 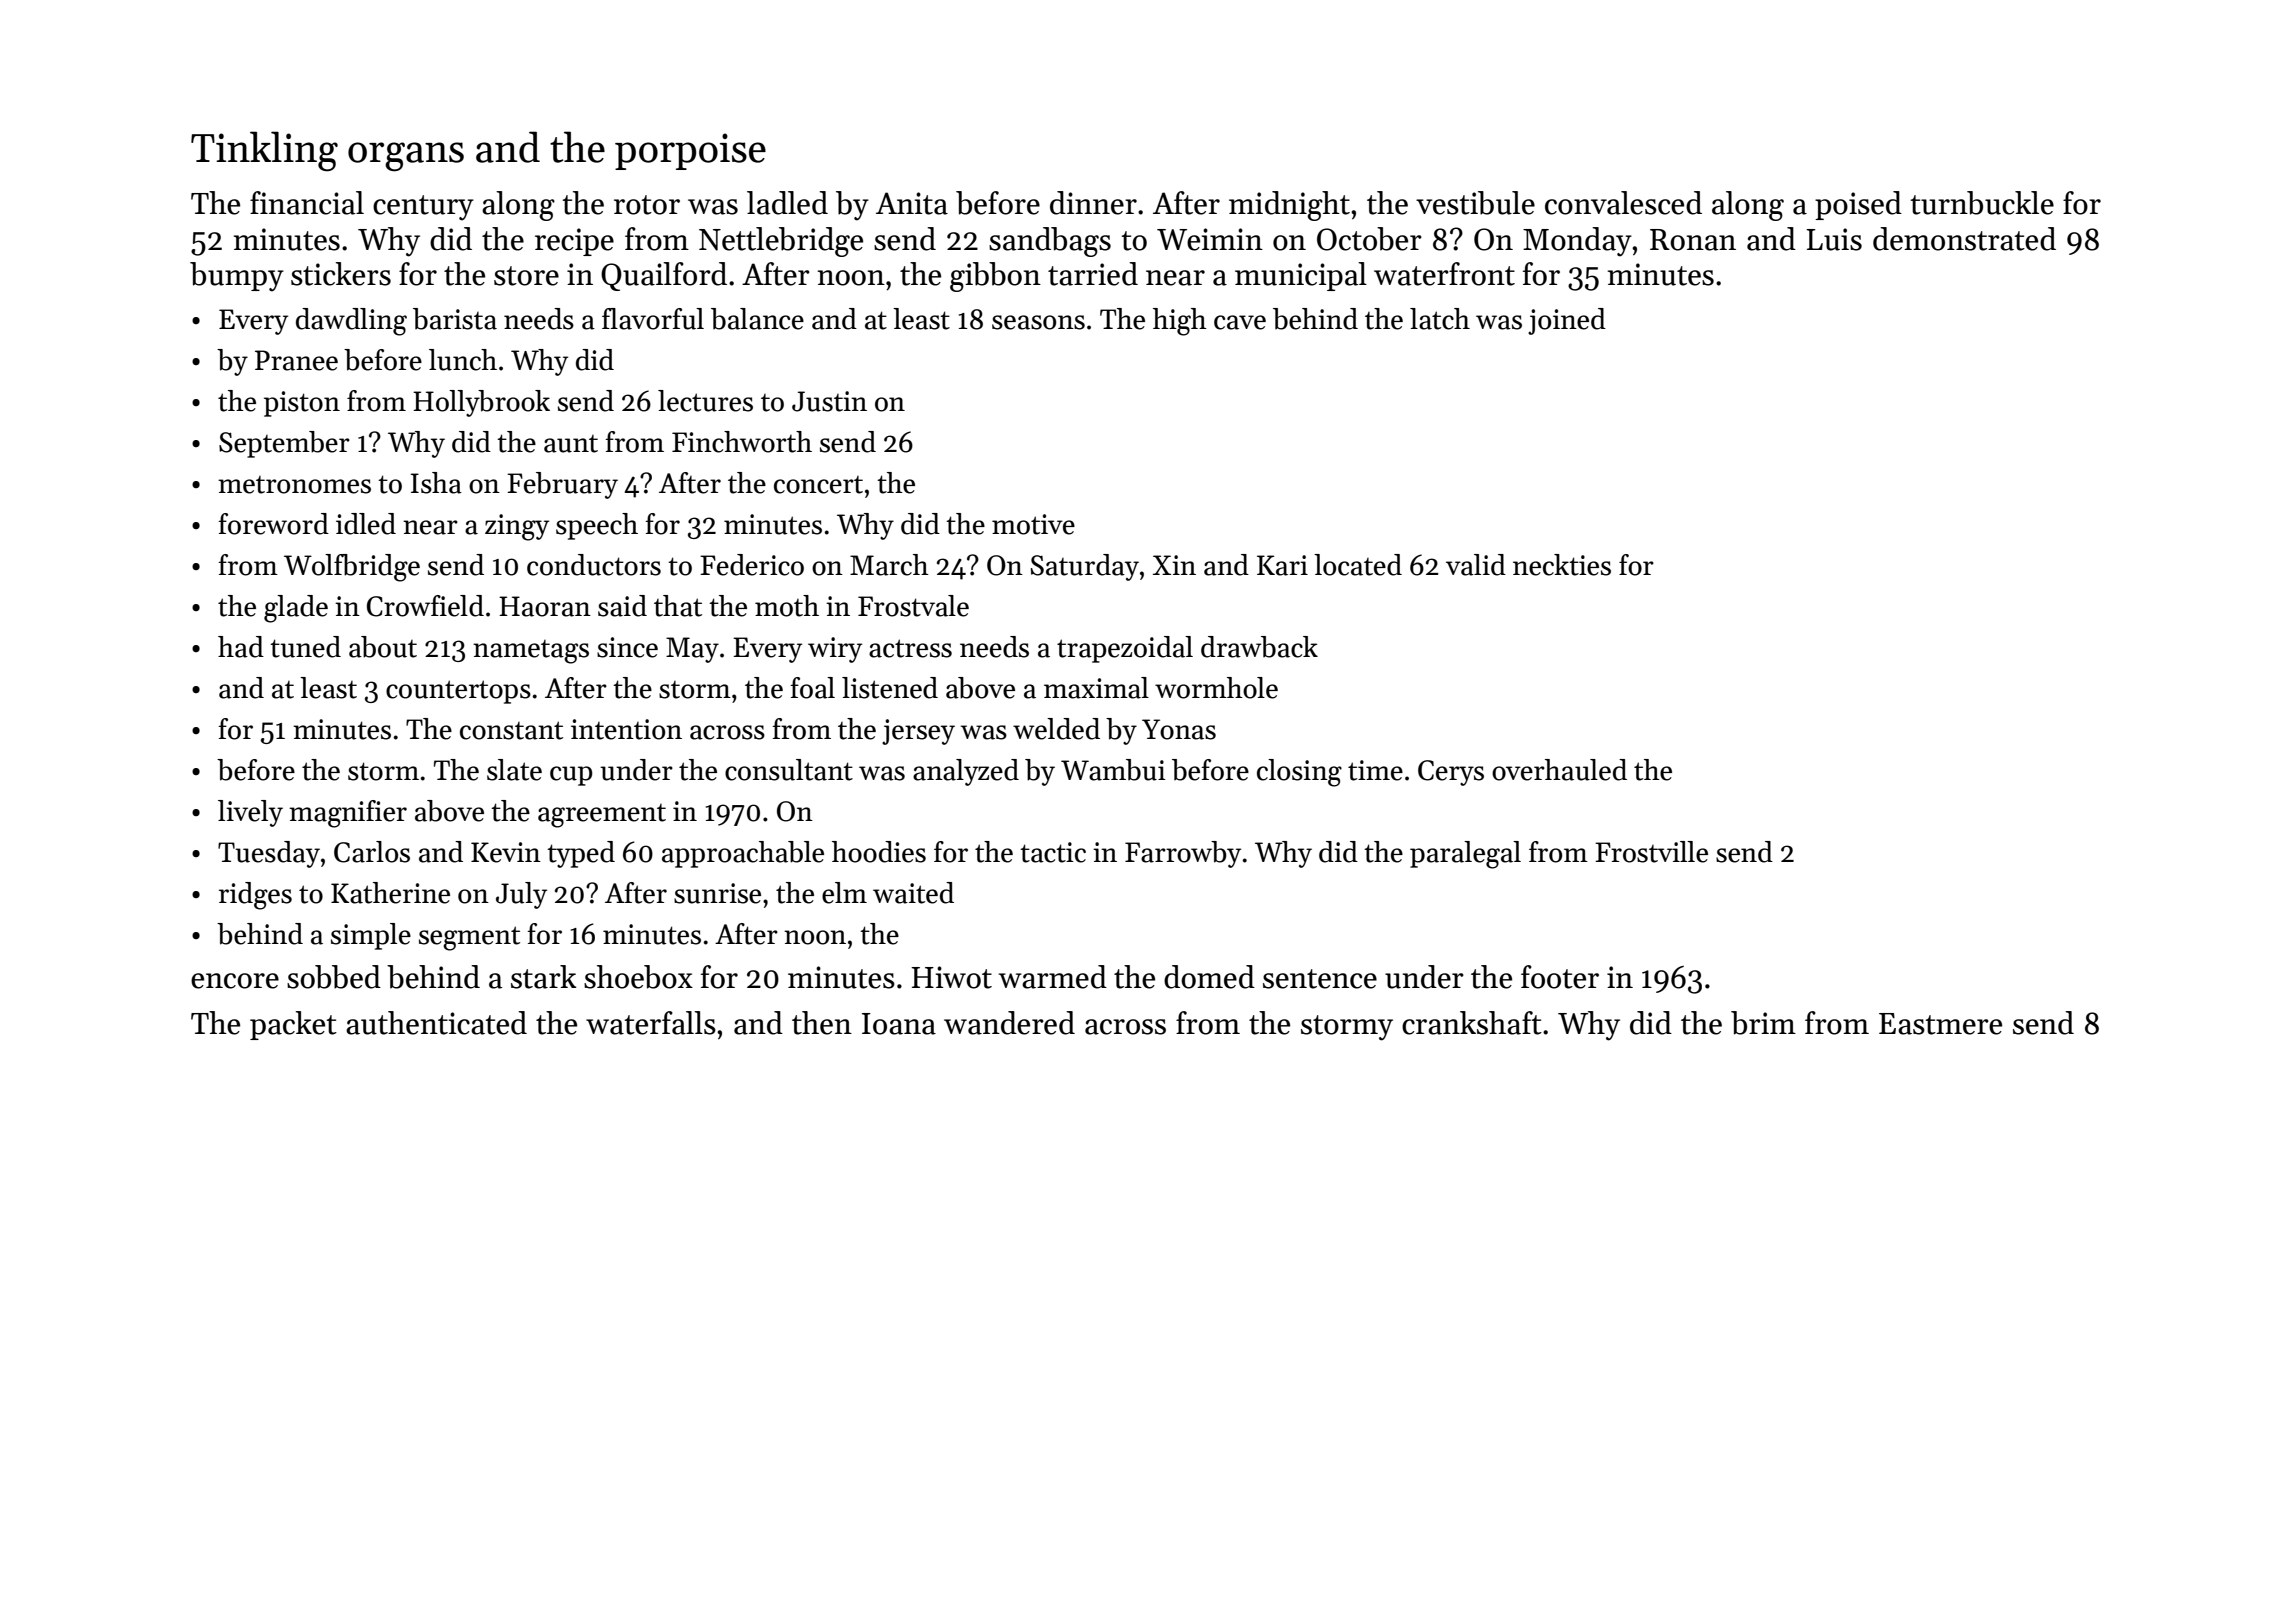 I want to click on Eastmere, so click(x=1940, y=1024).
